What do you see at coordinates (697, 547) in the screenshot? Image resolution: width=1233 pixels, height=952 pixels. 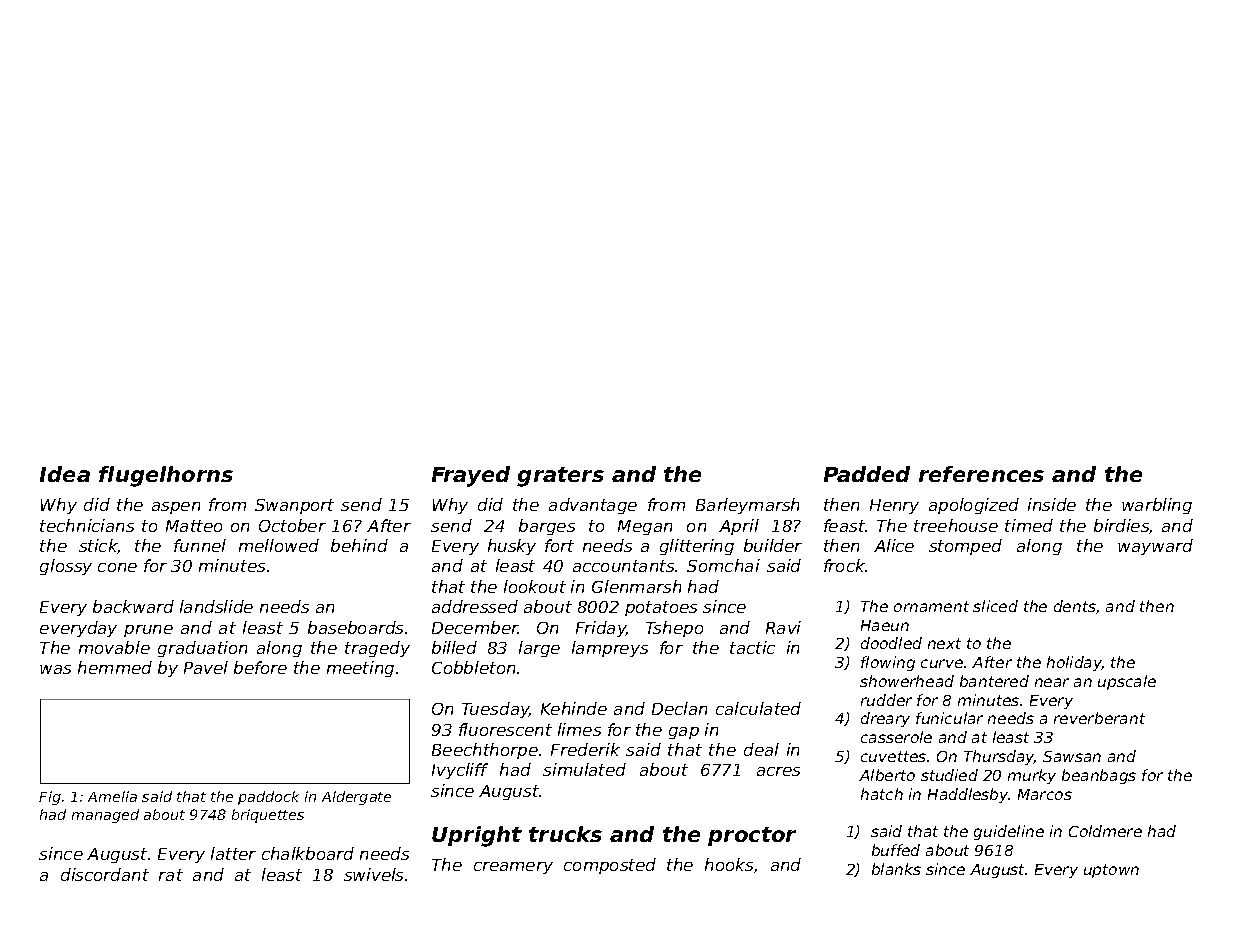 I see `glittering` at bounding box center [697, 547].
